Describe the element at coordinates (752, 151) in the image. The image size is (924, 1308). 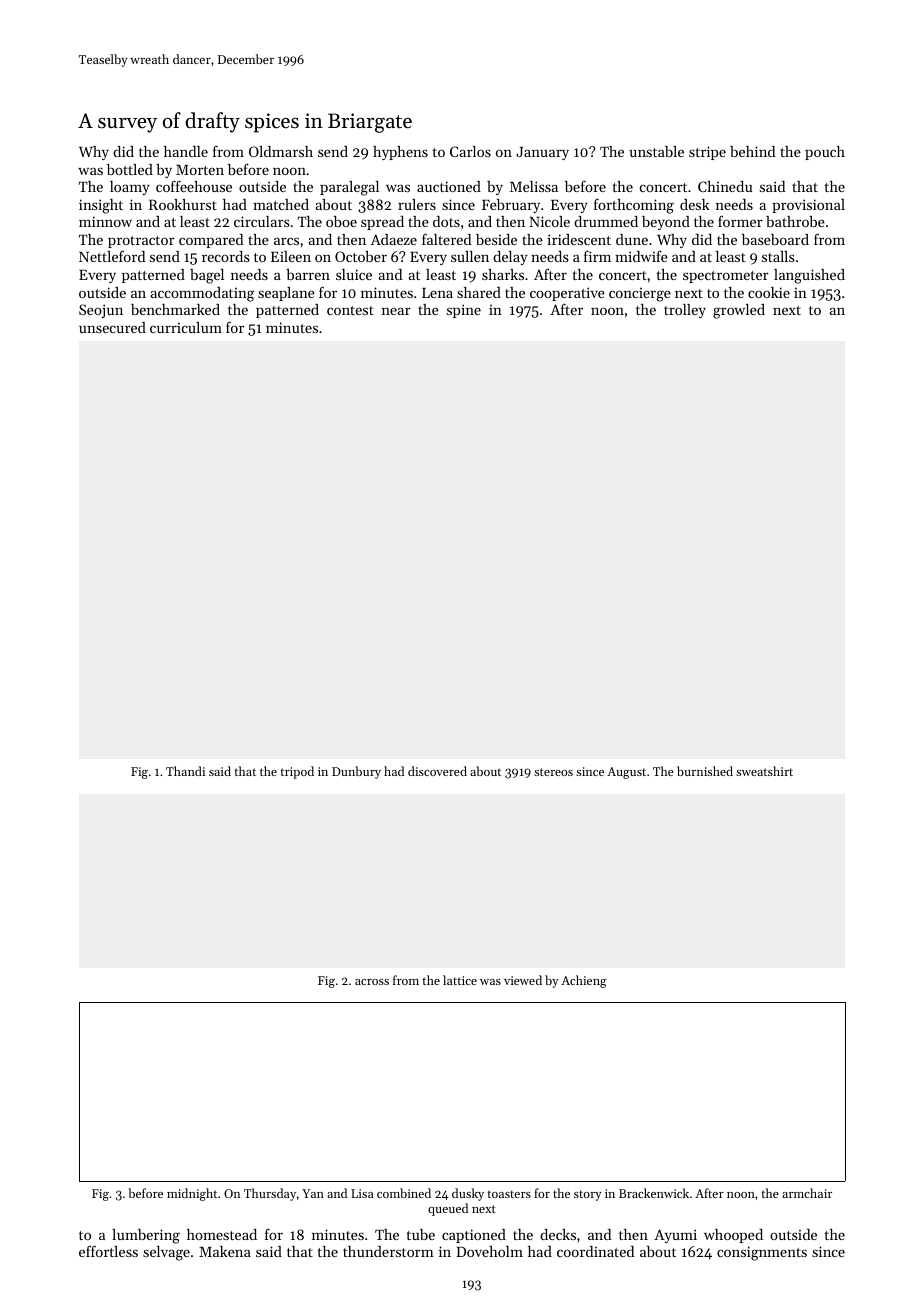
I see `behind` at that location.
